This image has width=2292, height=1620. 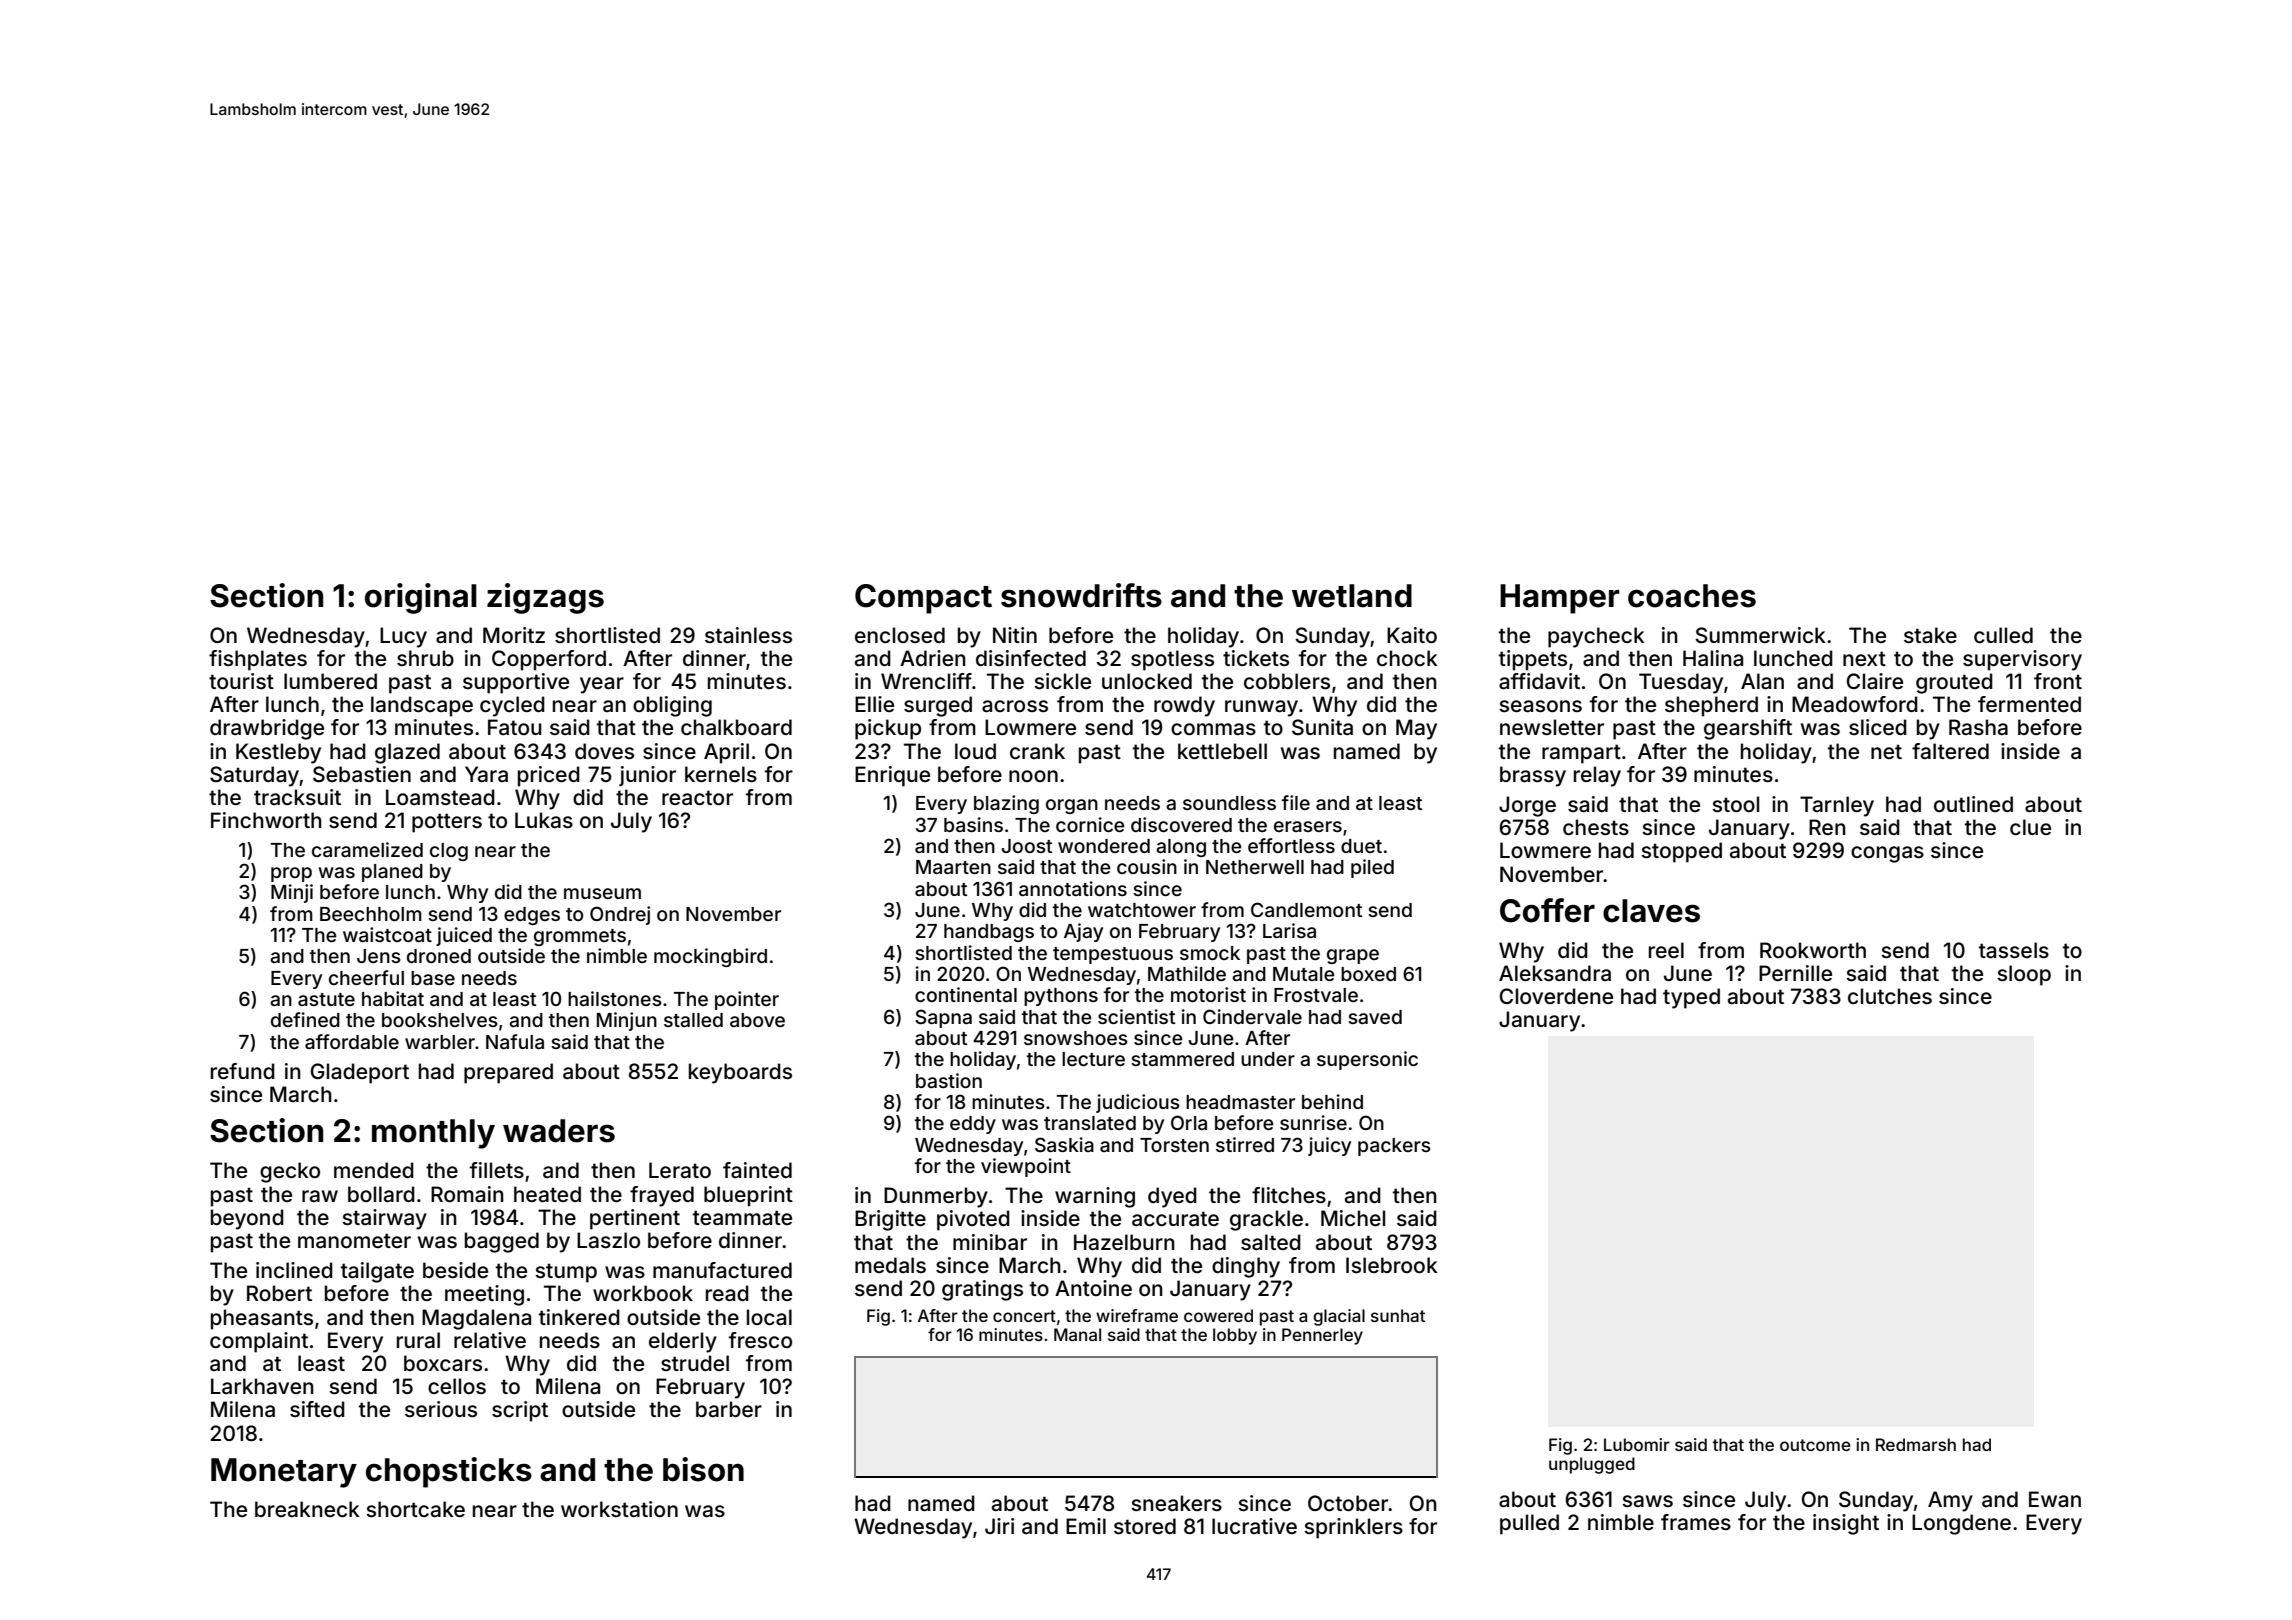 What do you see at coordinates (1651, 911) in the image?
I see `claves` at bounding box center [1651, 911].
